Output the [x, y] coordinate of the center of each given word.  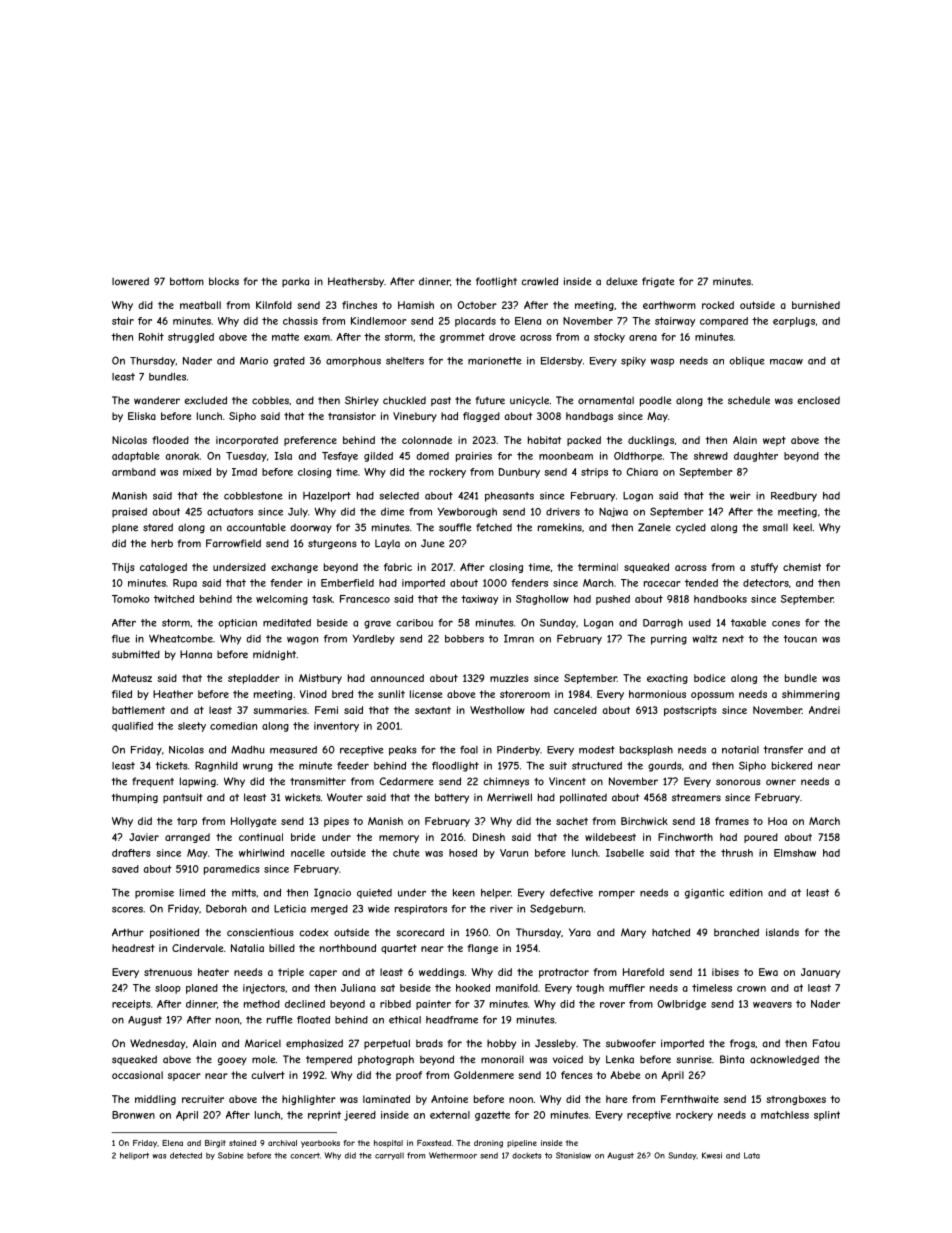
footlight [496, 282]
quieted [374, 893]
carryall [389, 1156]
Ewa [768, 972]
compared [724, 322]
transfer [783, 750]
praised [129, 513]
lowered [130, 281]
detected [186, 1155]
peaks [403, 751]
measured [293, 750]
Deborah [226, 908]
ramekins [560, 527]
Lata [752, 1155]
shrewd [711, 456]
